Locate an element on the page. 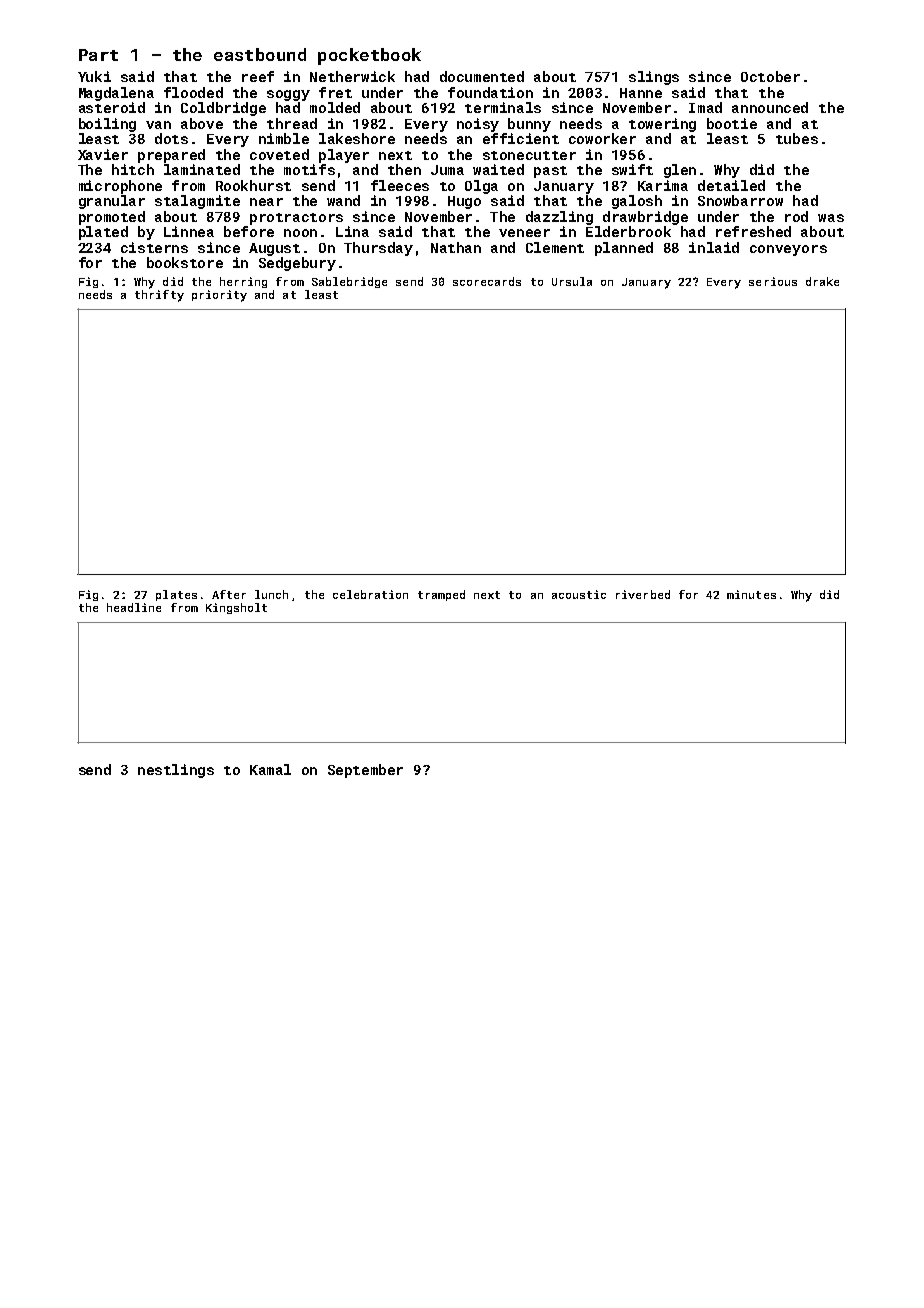 Image resolution: width=924 pixels, height=1308 pixels. October is located at coordinates (770, 76).
